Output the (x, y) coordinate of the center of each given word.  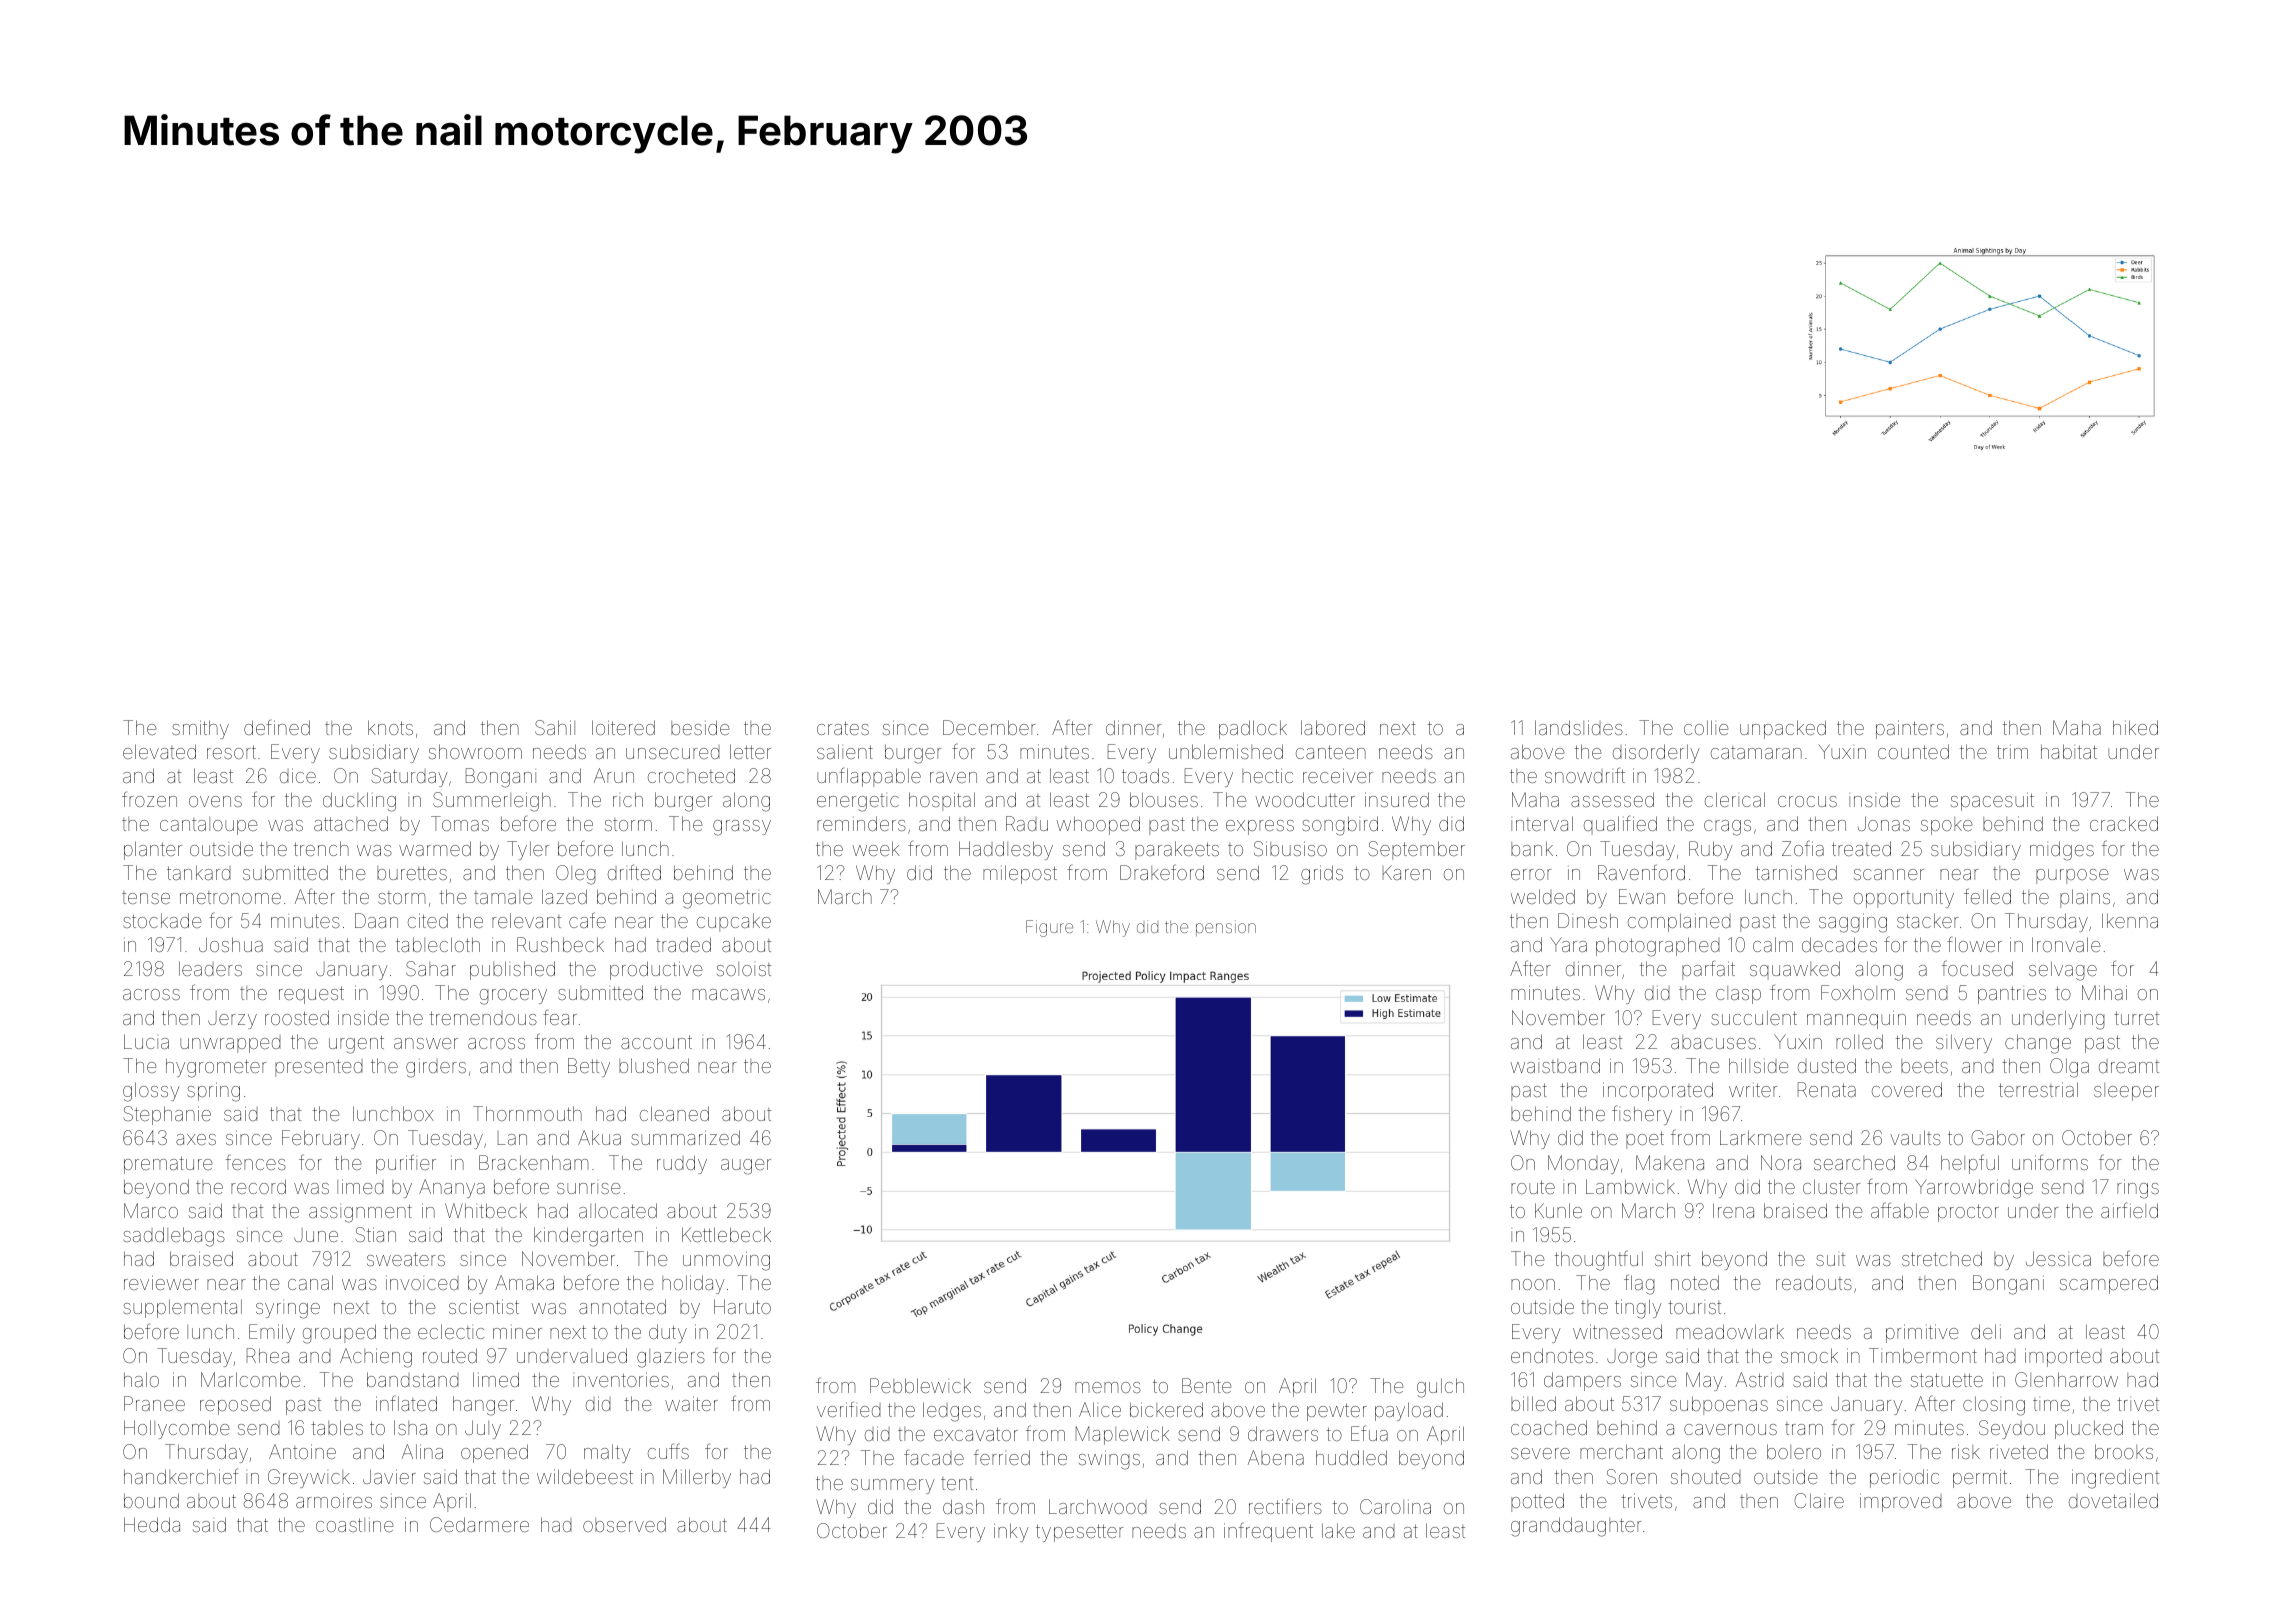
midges (2062, 851)
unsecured (673, 752)
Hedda (152, 1524)
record (258, 1186)
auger (746, 1167)
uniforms (2050, 1162)
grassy (742, 828)
